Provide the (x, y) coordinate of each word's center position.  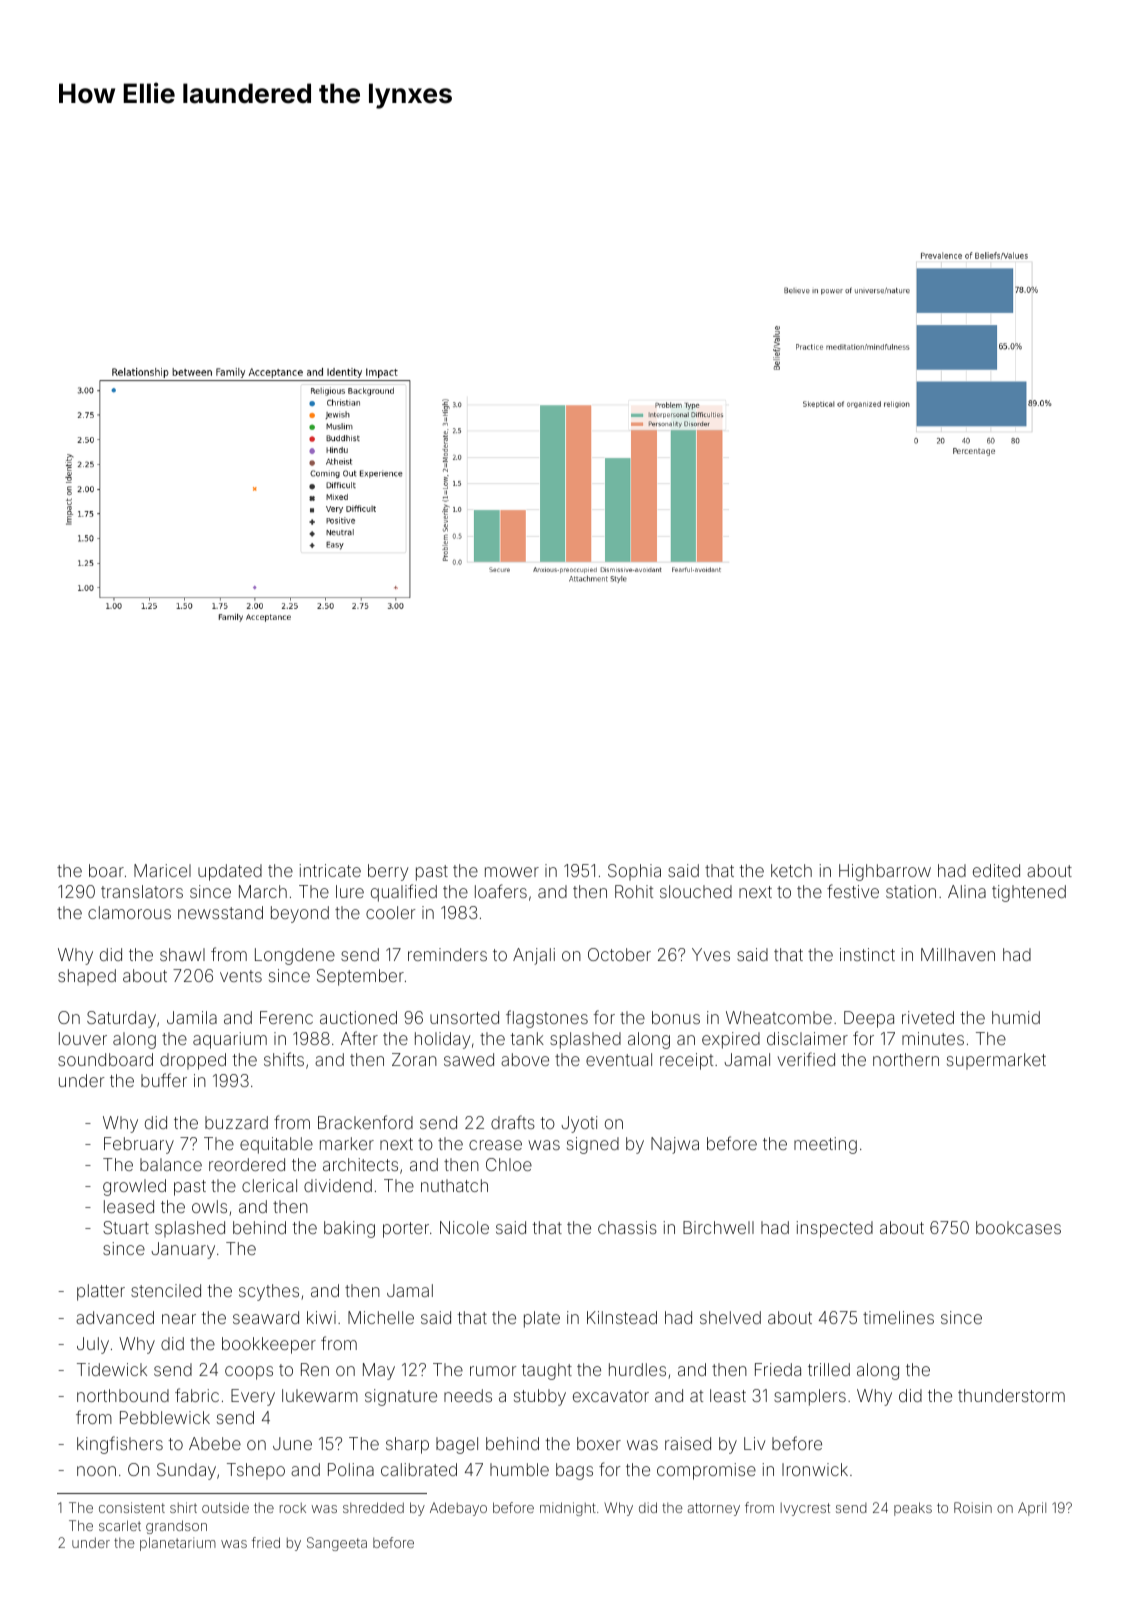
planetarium (178, 1544)
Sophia (634, 872)
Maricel (162, 870)
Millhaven (958, 954)
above (525, 1059)
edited (996, 870)
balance (171, 1164)
